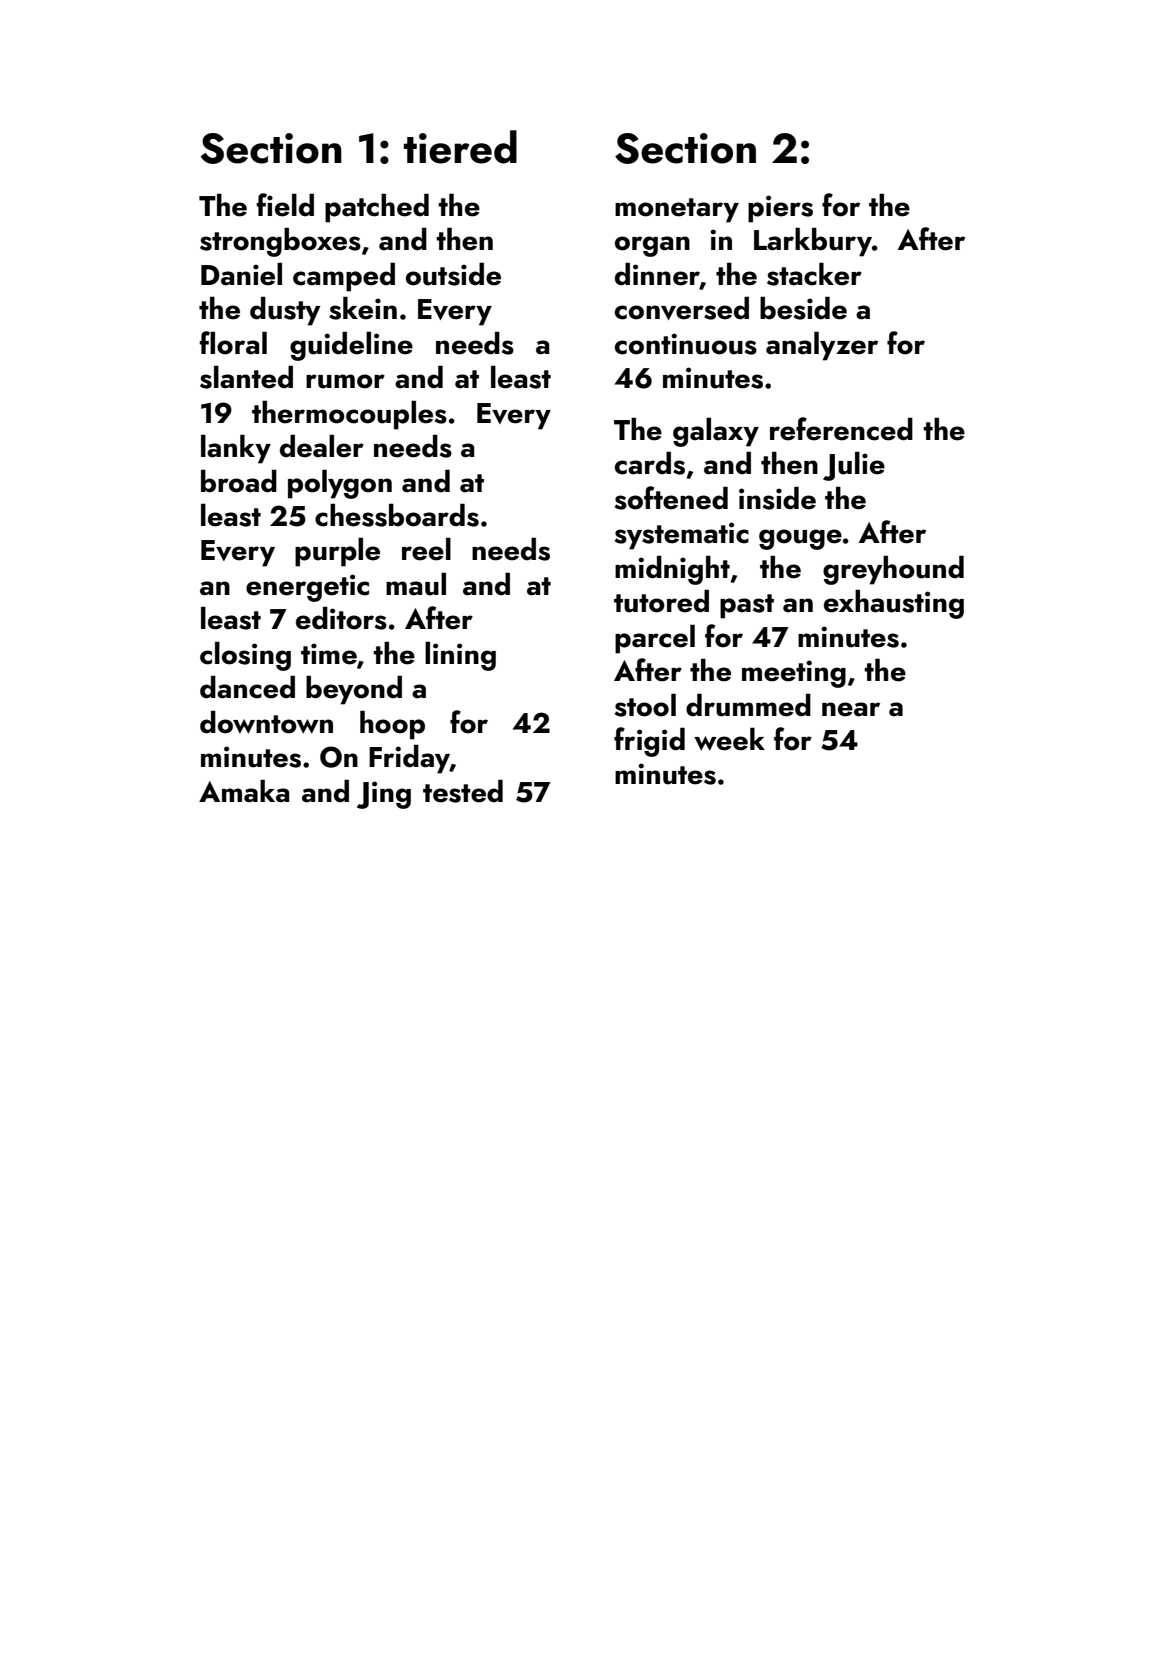 The height and width of the image is (1654, 1165). I want to click on monetary, so click(677, 210).
